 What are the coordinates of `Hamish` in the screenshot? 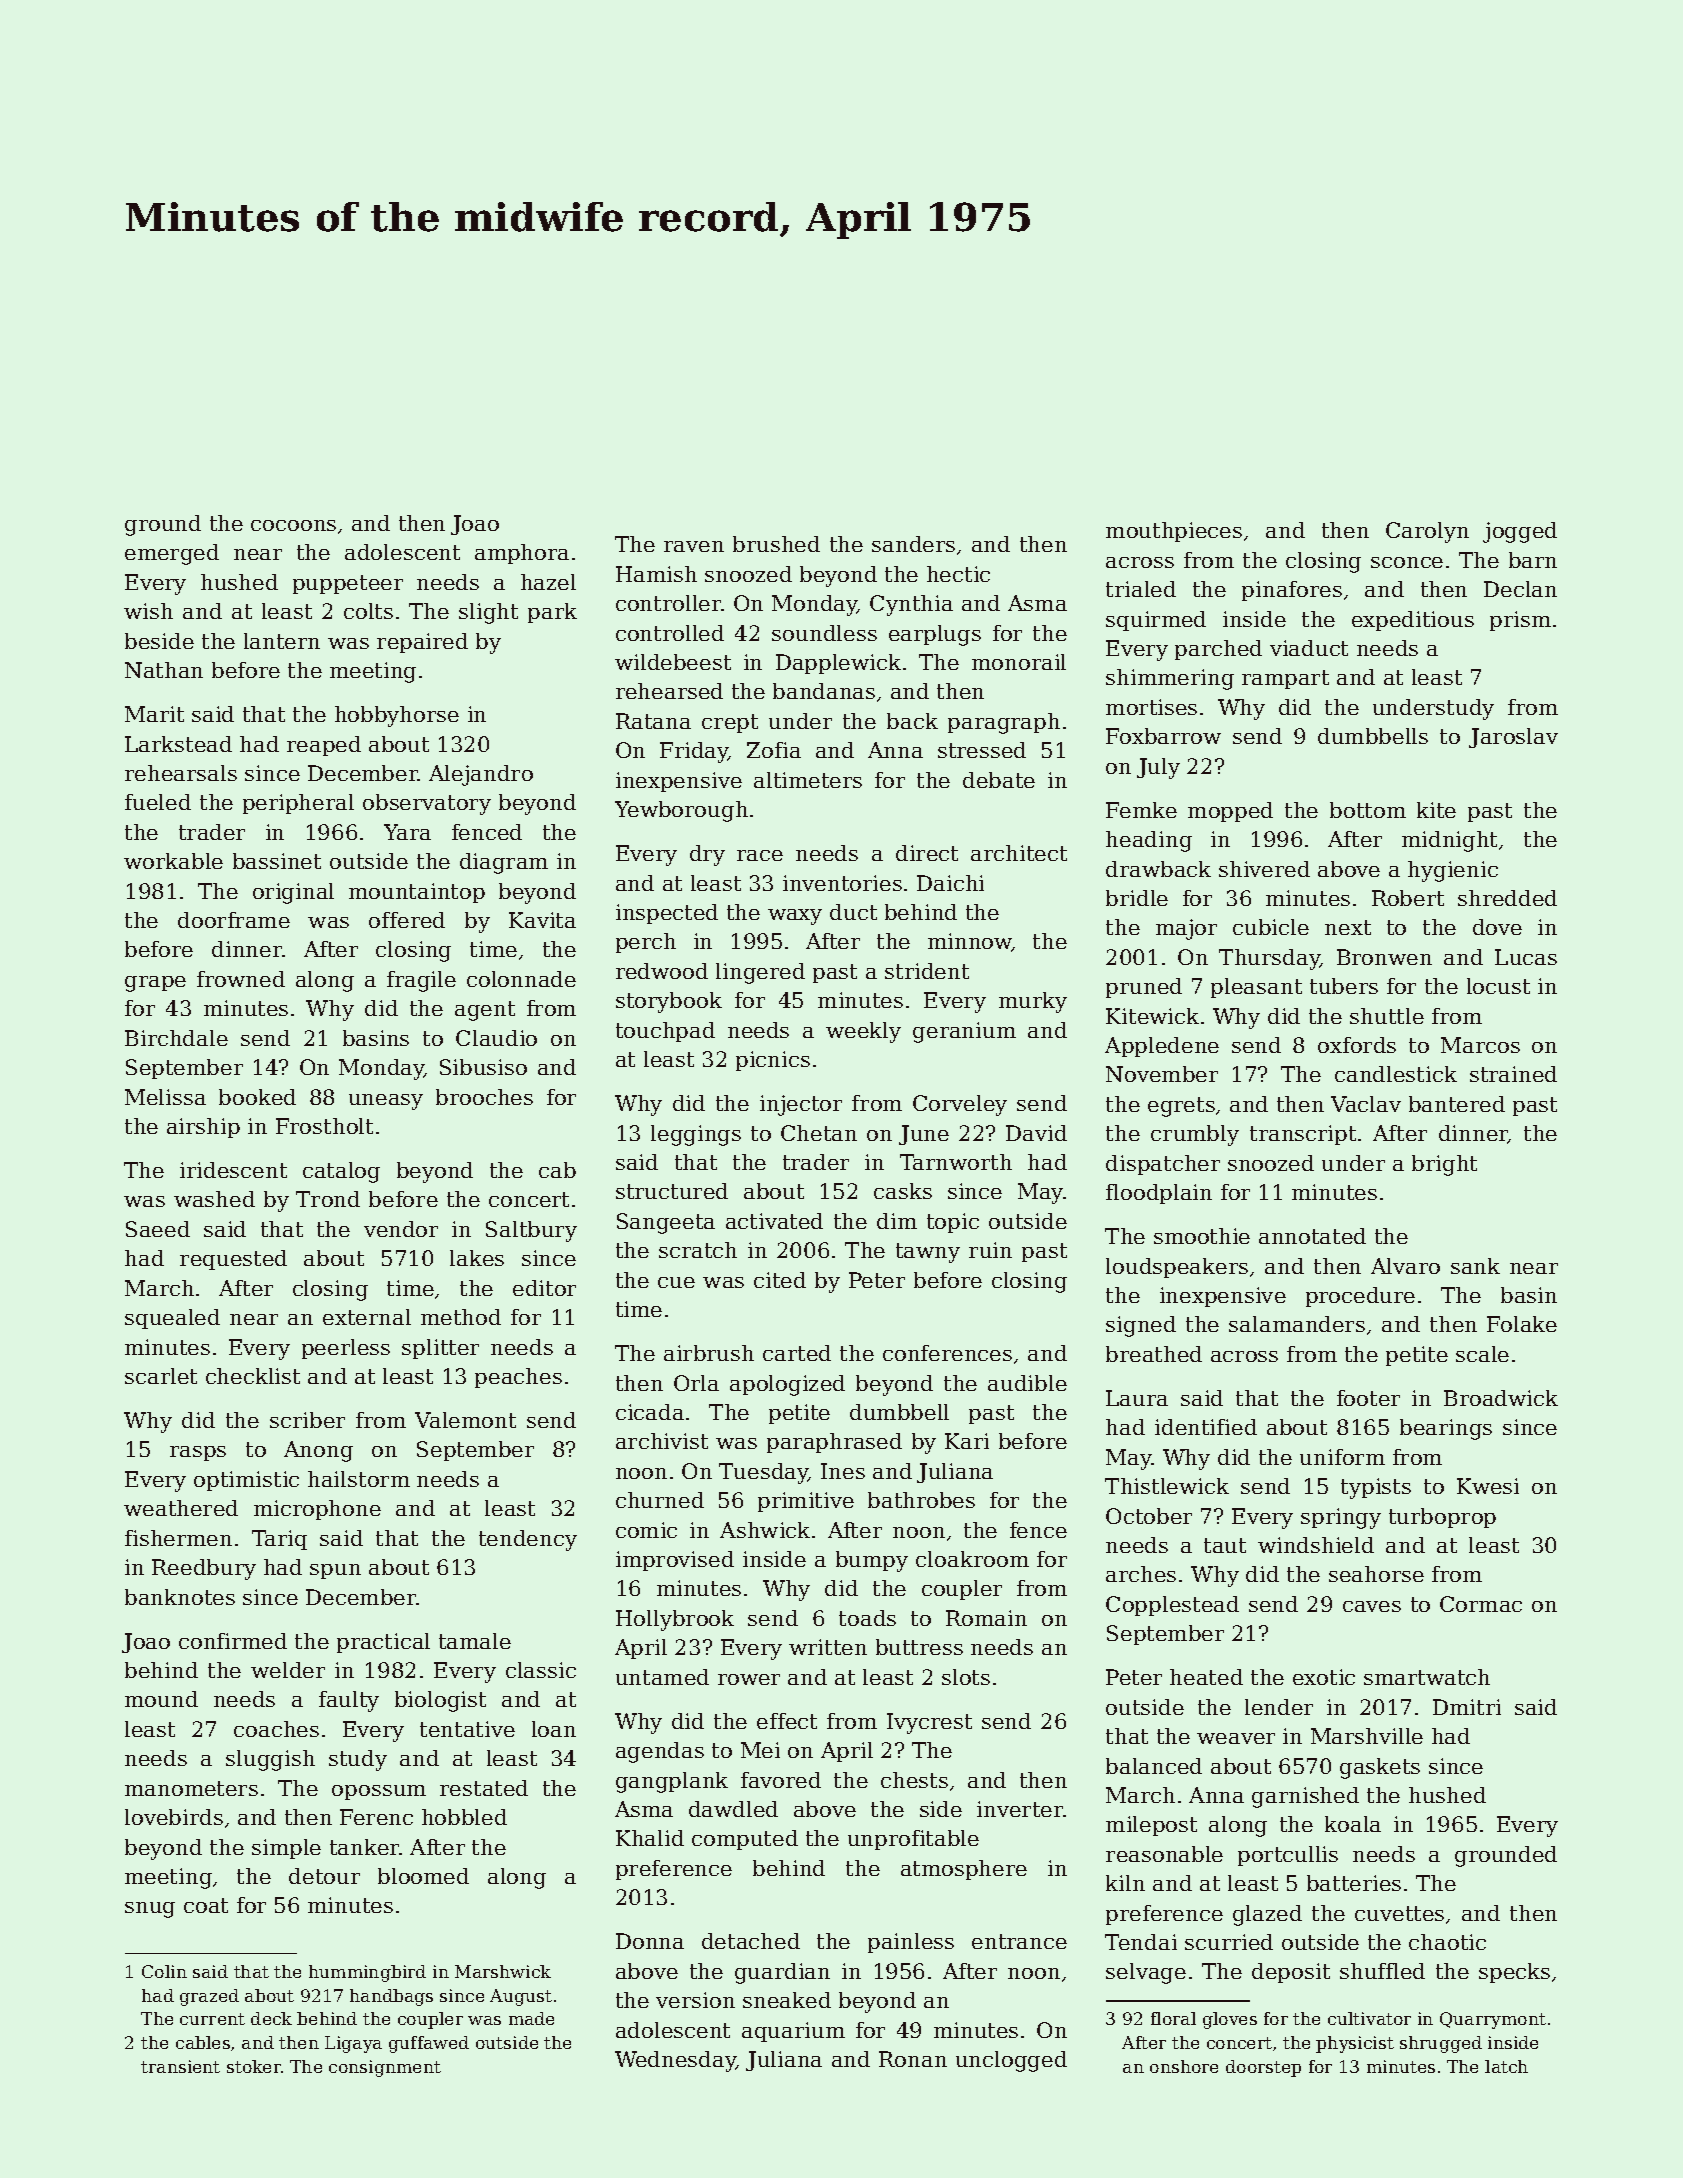 It's located at (656, 574).
